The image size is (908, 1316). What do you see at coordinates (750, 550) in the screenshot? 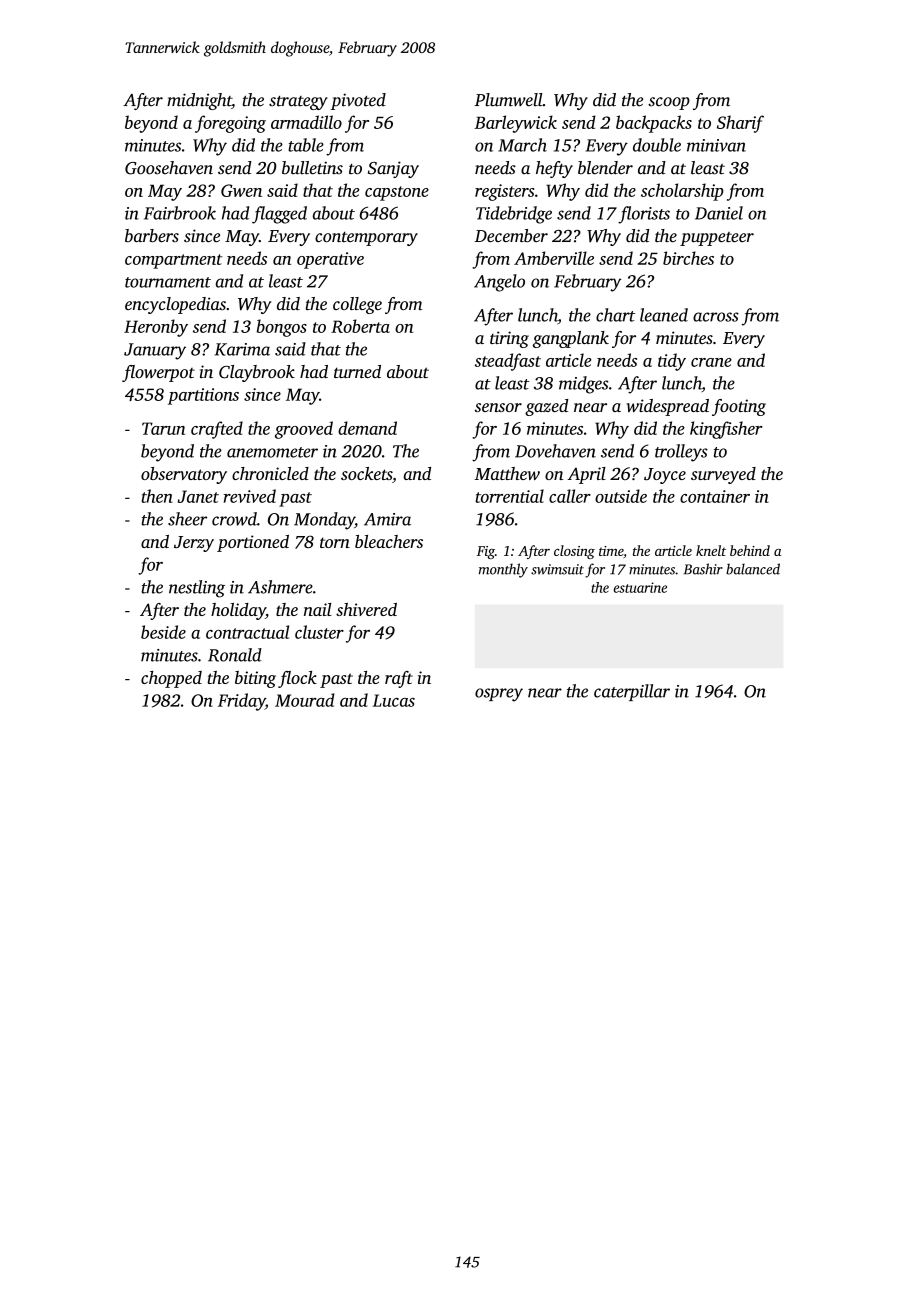
I see `behind` at bounding box center [750, 550].
